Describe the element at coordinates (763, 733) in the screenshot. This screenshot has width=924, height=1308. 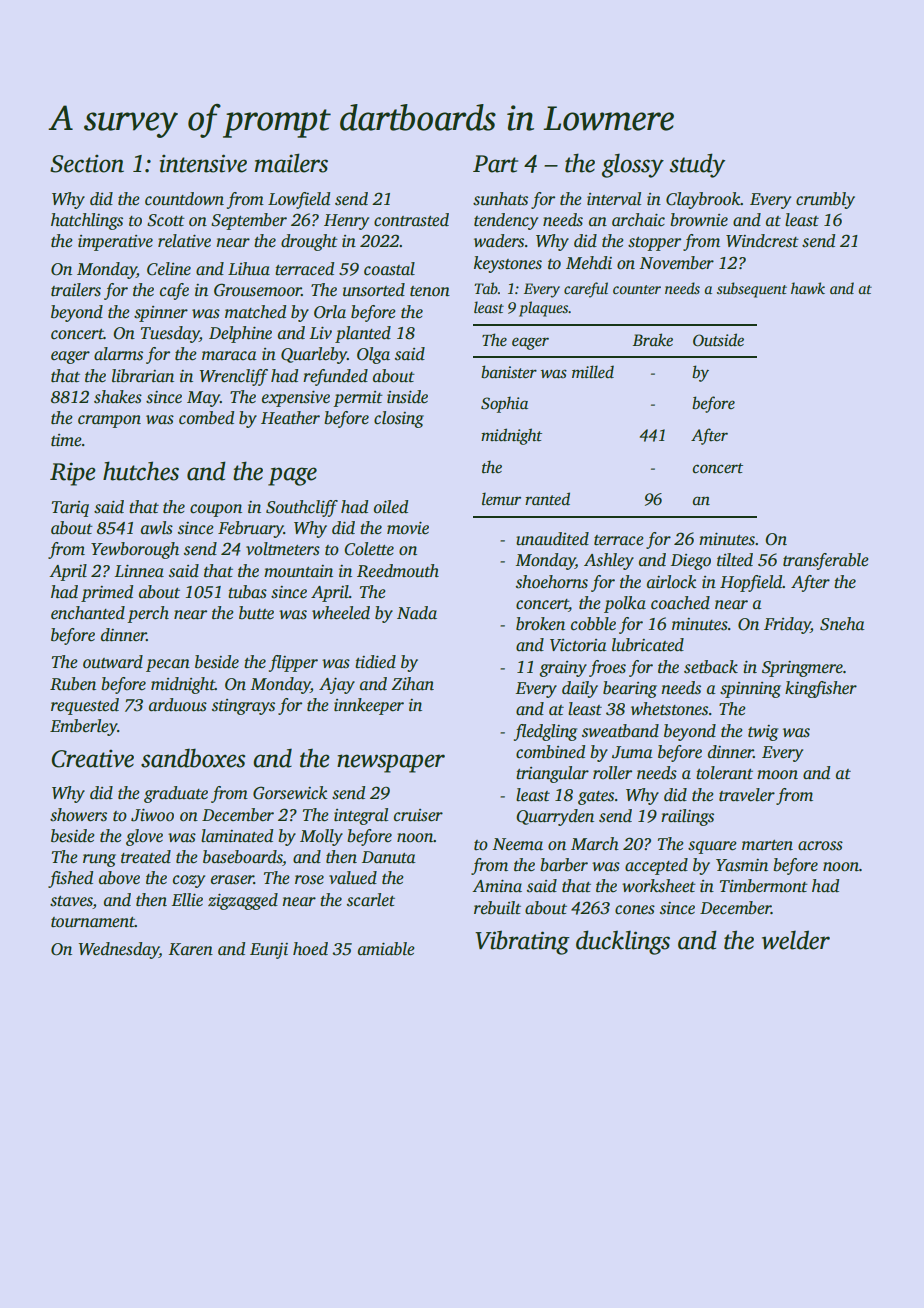
I see `twig` at that location.
